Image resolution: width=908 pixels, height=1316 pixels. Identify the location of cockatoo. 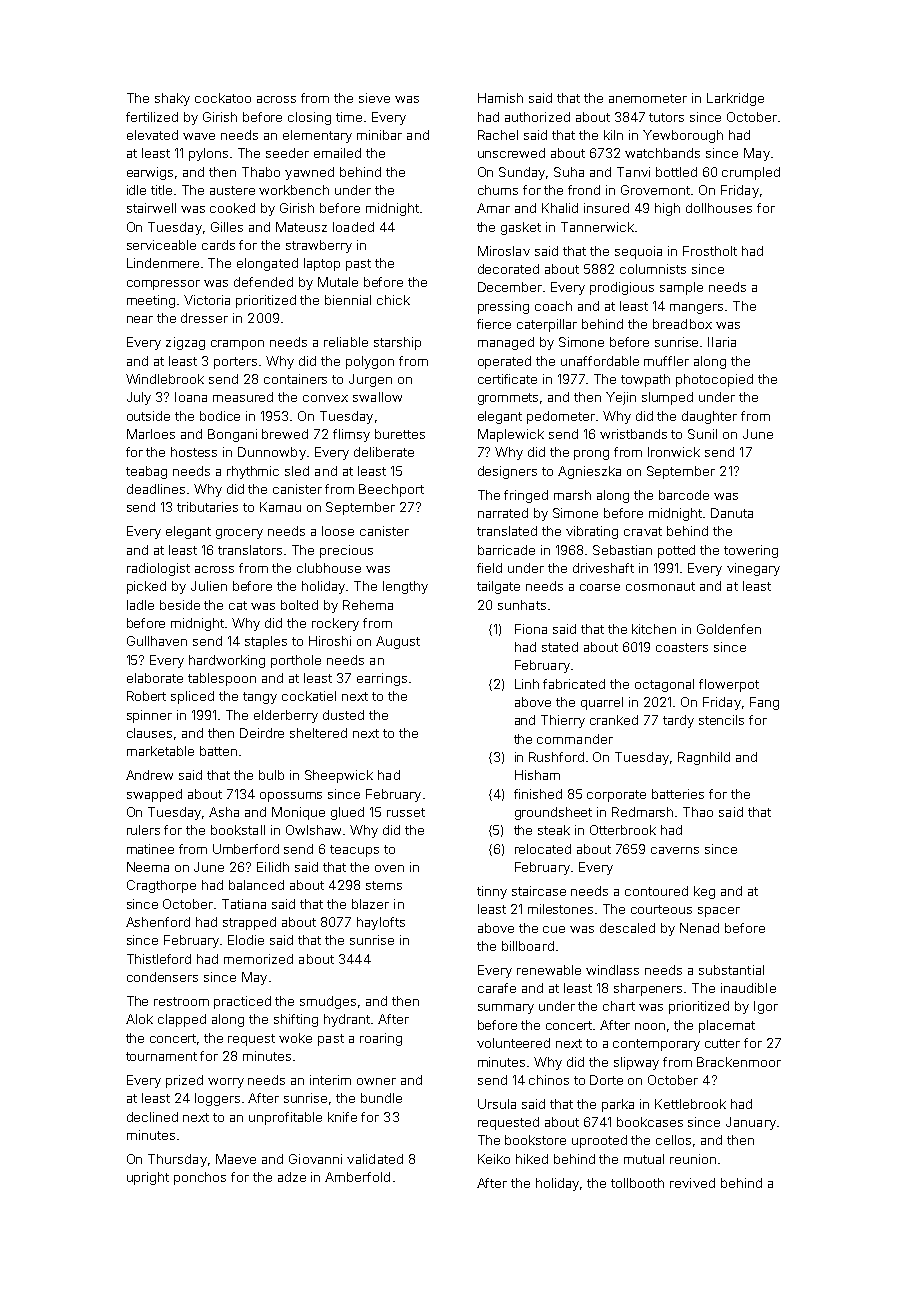
(223, 98).
